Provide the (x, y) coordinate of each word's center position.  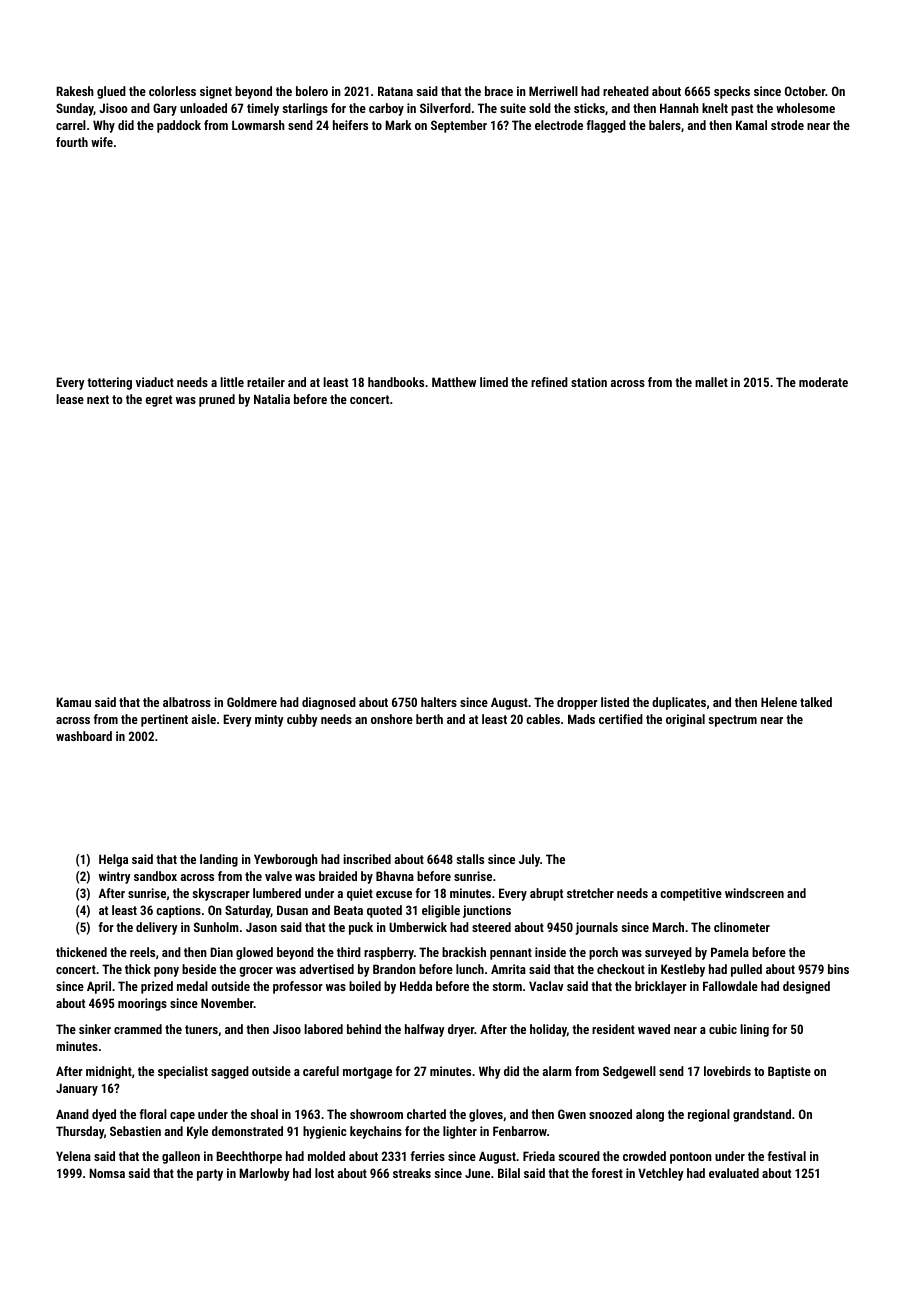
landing (219, 860)
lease (70, 399)
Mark (398, 125)
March (668, 927)
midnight (109, 1072)
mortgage (367, 1073)
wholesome (805, 108)
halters (439, 702)
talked (816, 702)
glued (111, 92)
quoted (384, 911)
